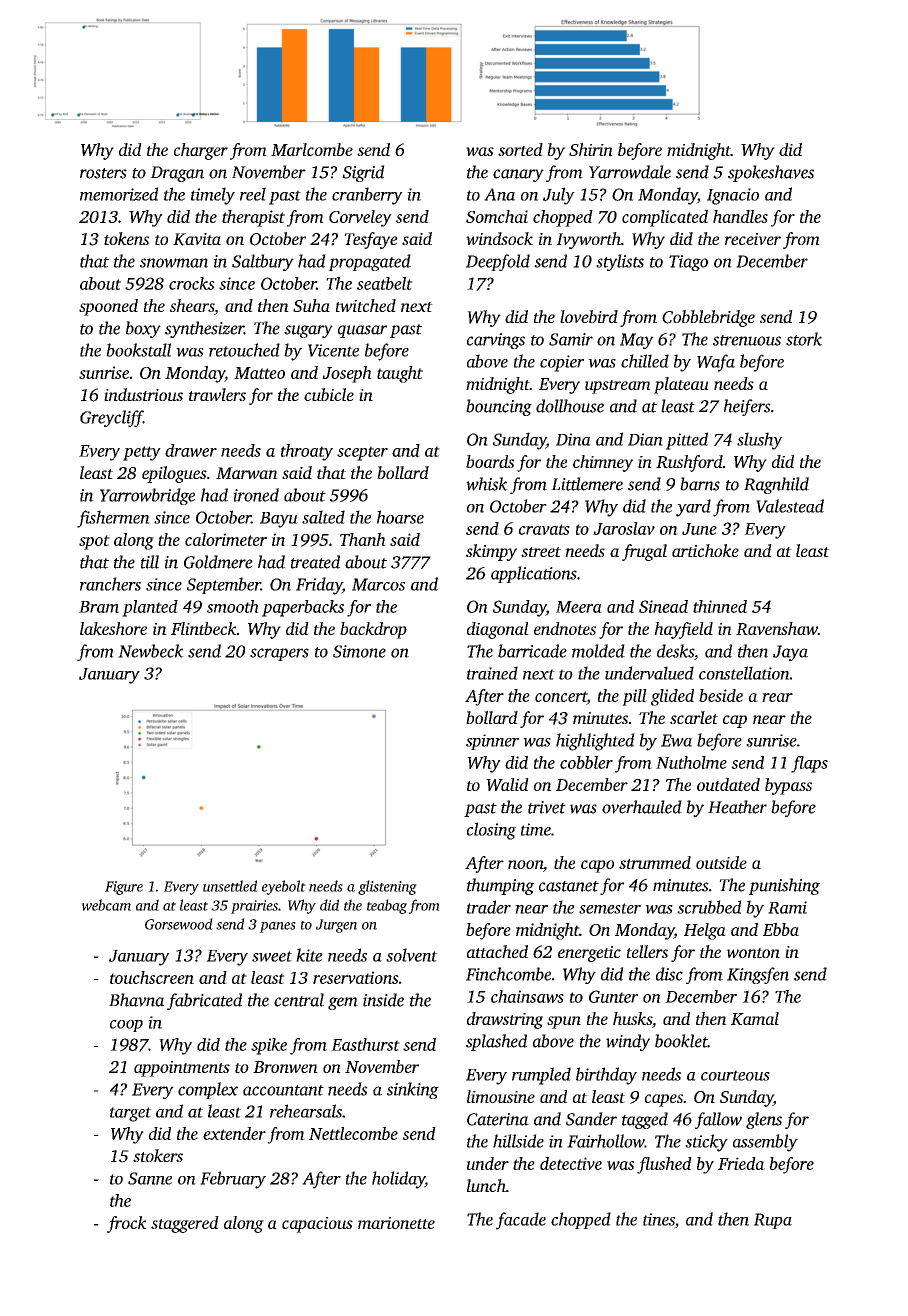 Image resolution: width=908 pixels, height=1316 pixels. I want to click on Ivyworth, so click(588, 240).
